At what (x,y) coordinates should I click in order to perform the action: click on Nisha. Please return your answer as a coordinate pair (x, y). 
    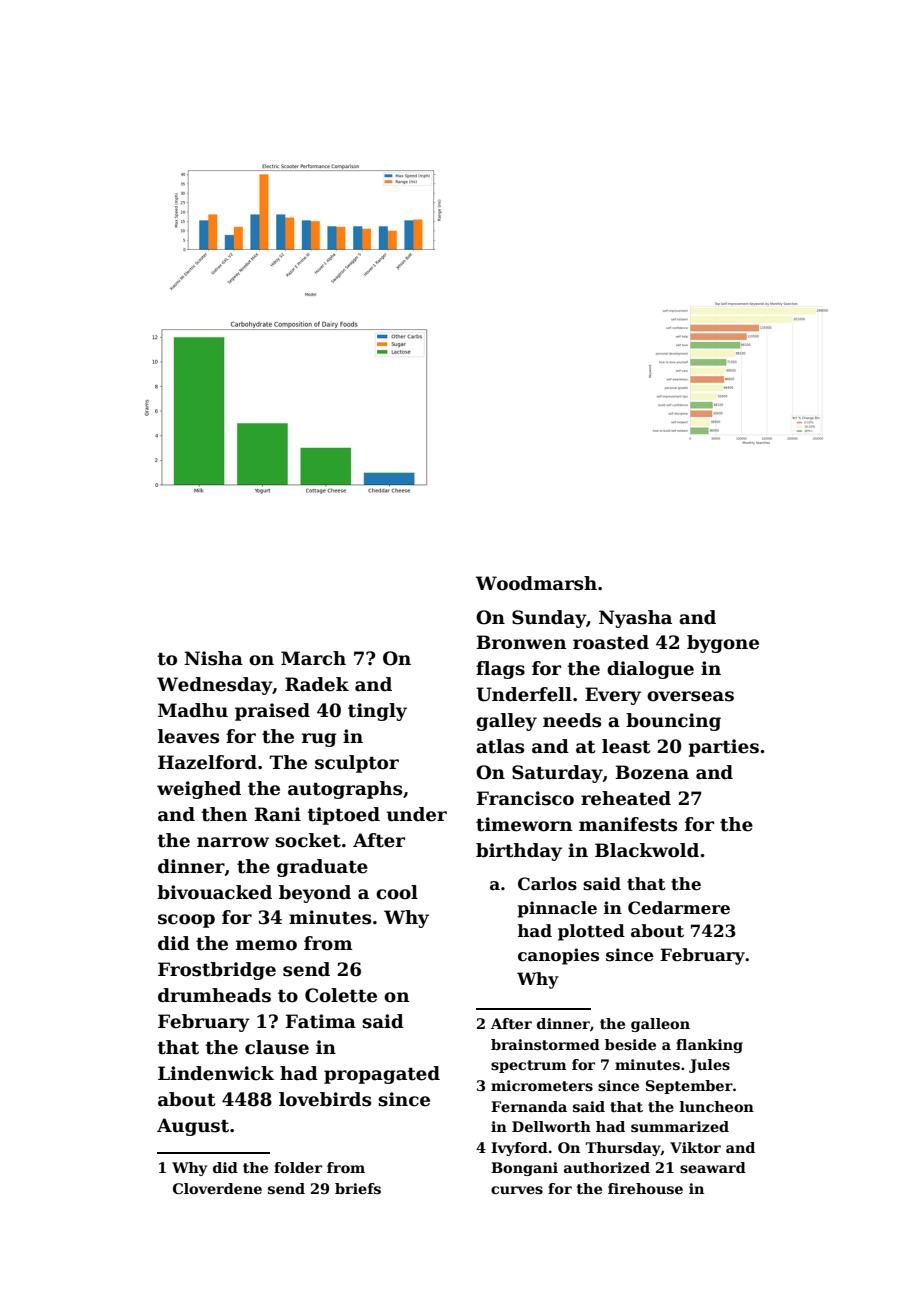
    Looking at the image, I should click on (213, 658).
